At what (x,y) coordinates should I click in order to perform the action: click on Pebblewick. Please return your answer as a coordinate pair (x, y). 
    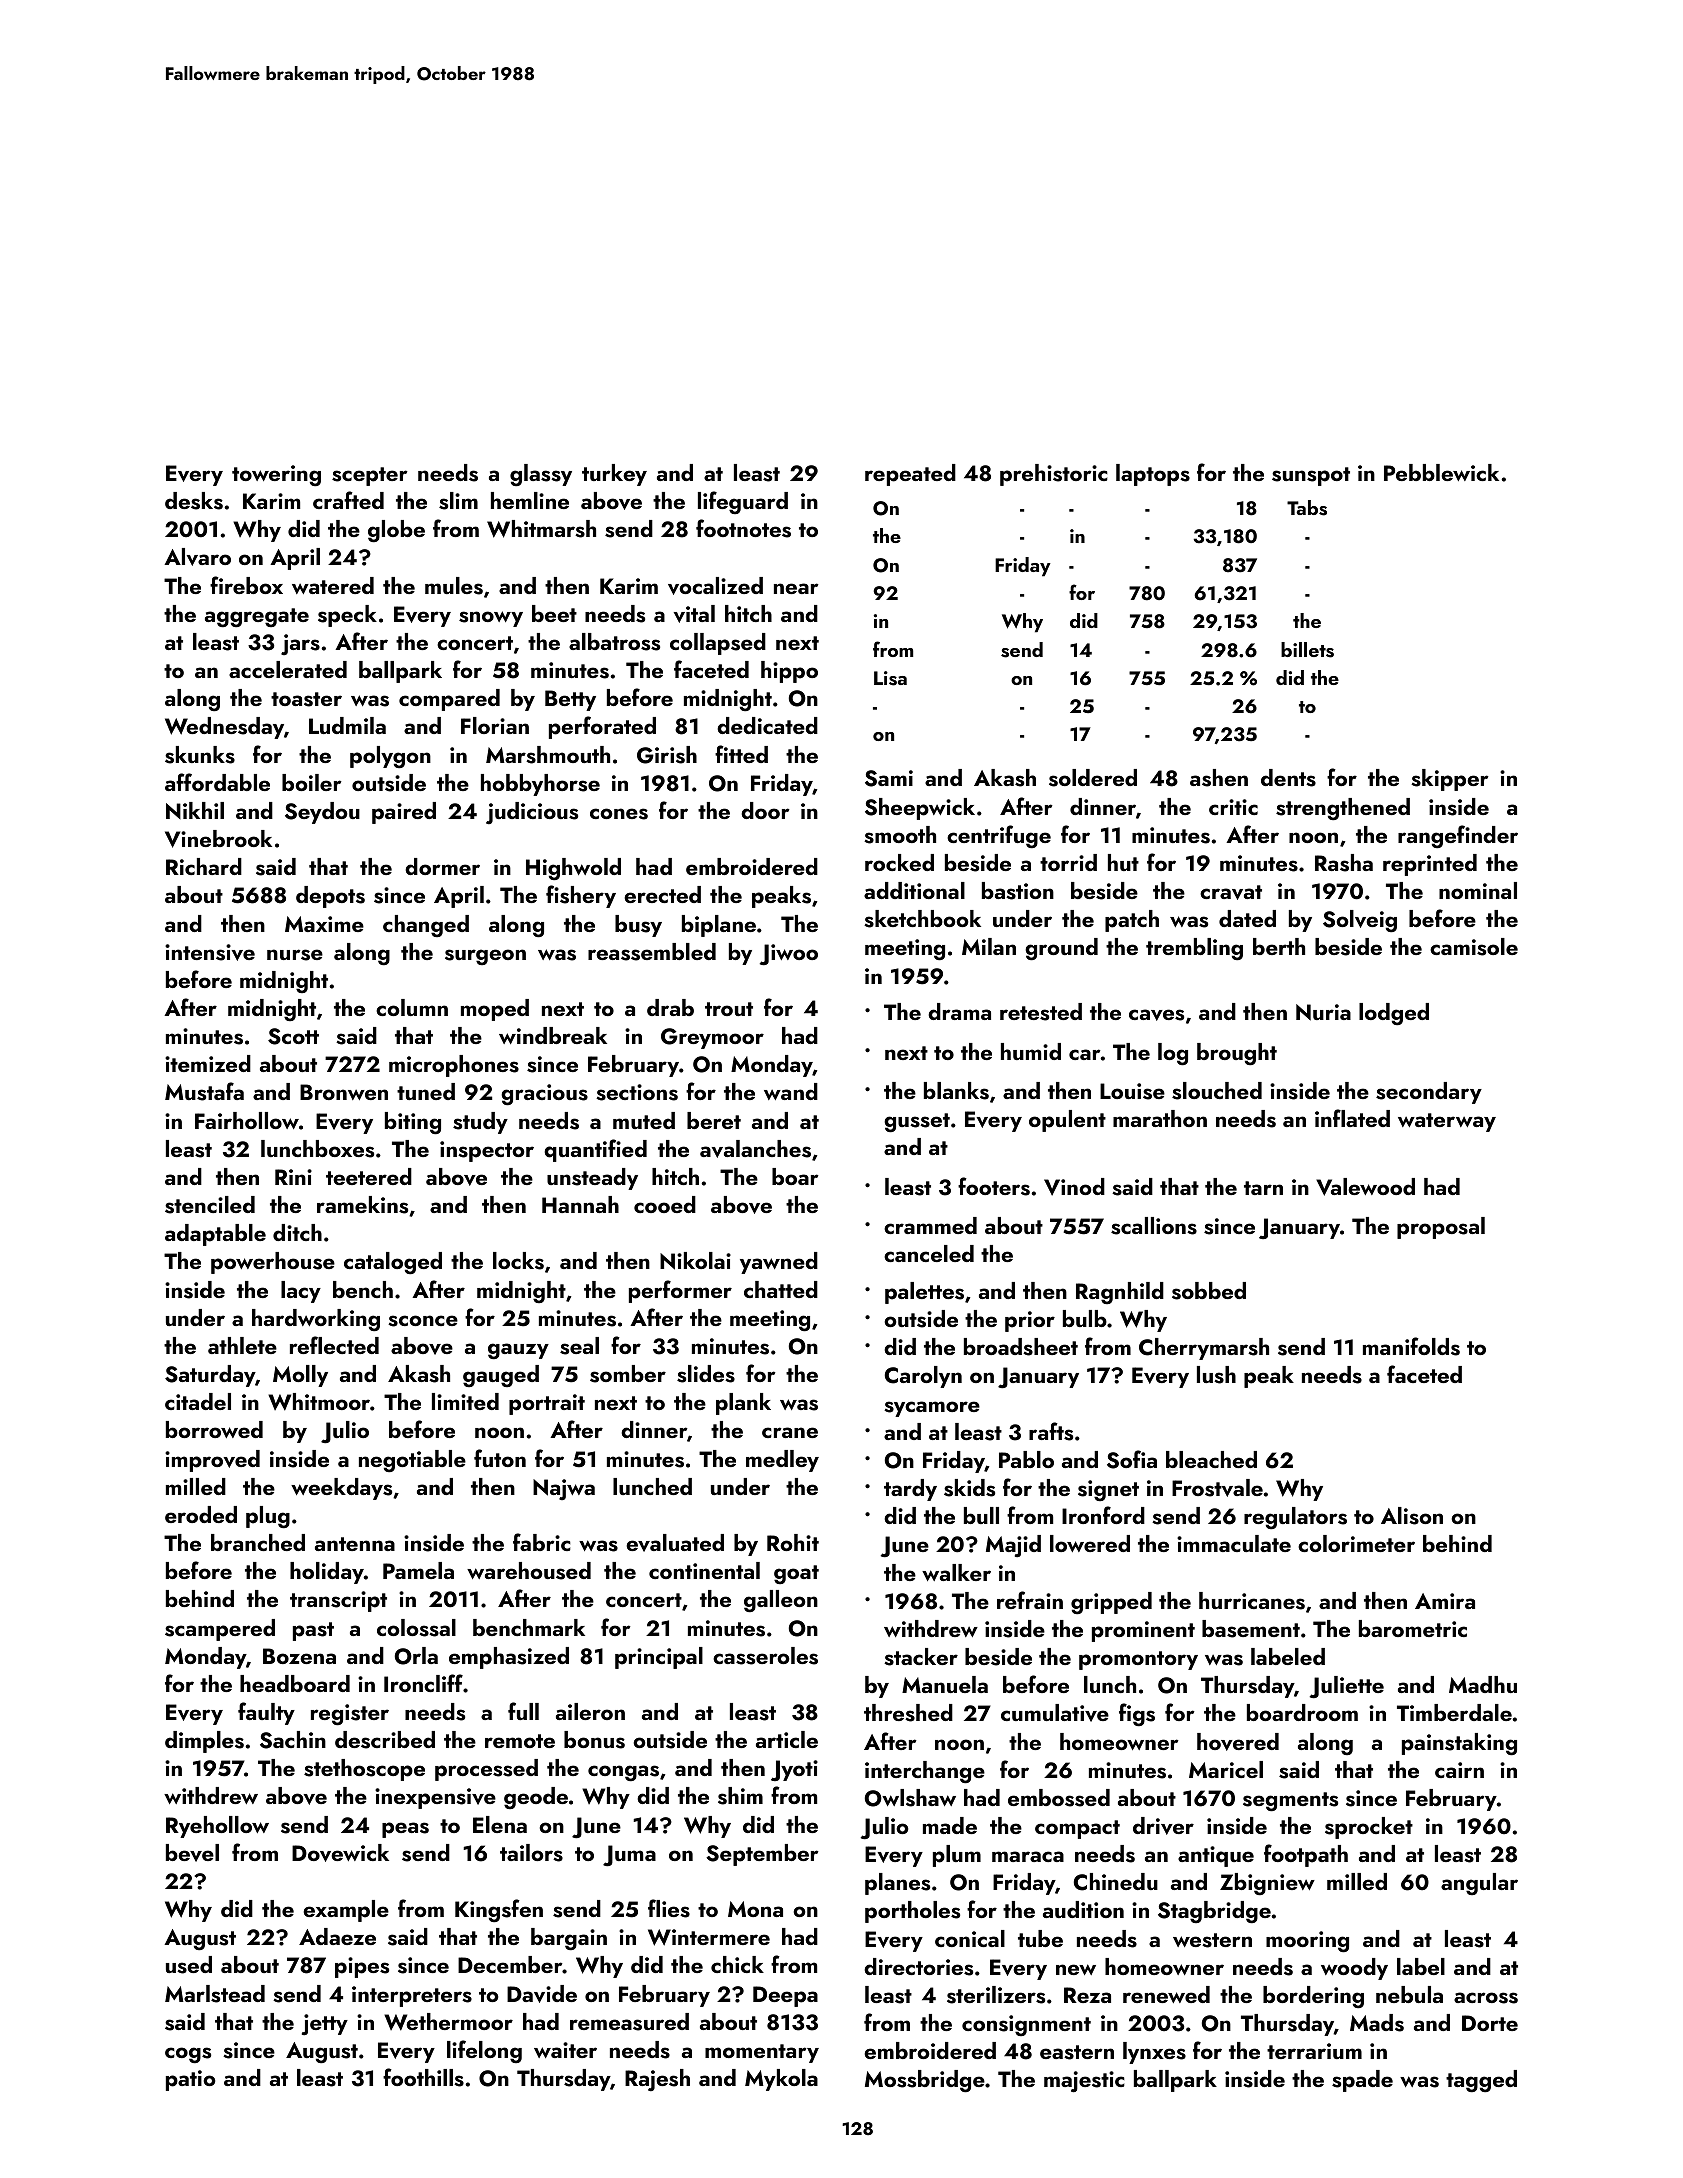
    Looking at the image, I should click on (1441, 472).
